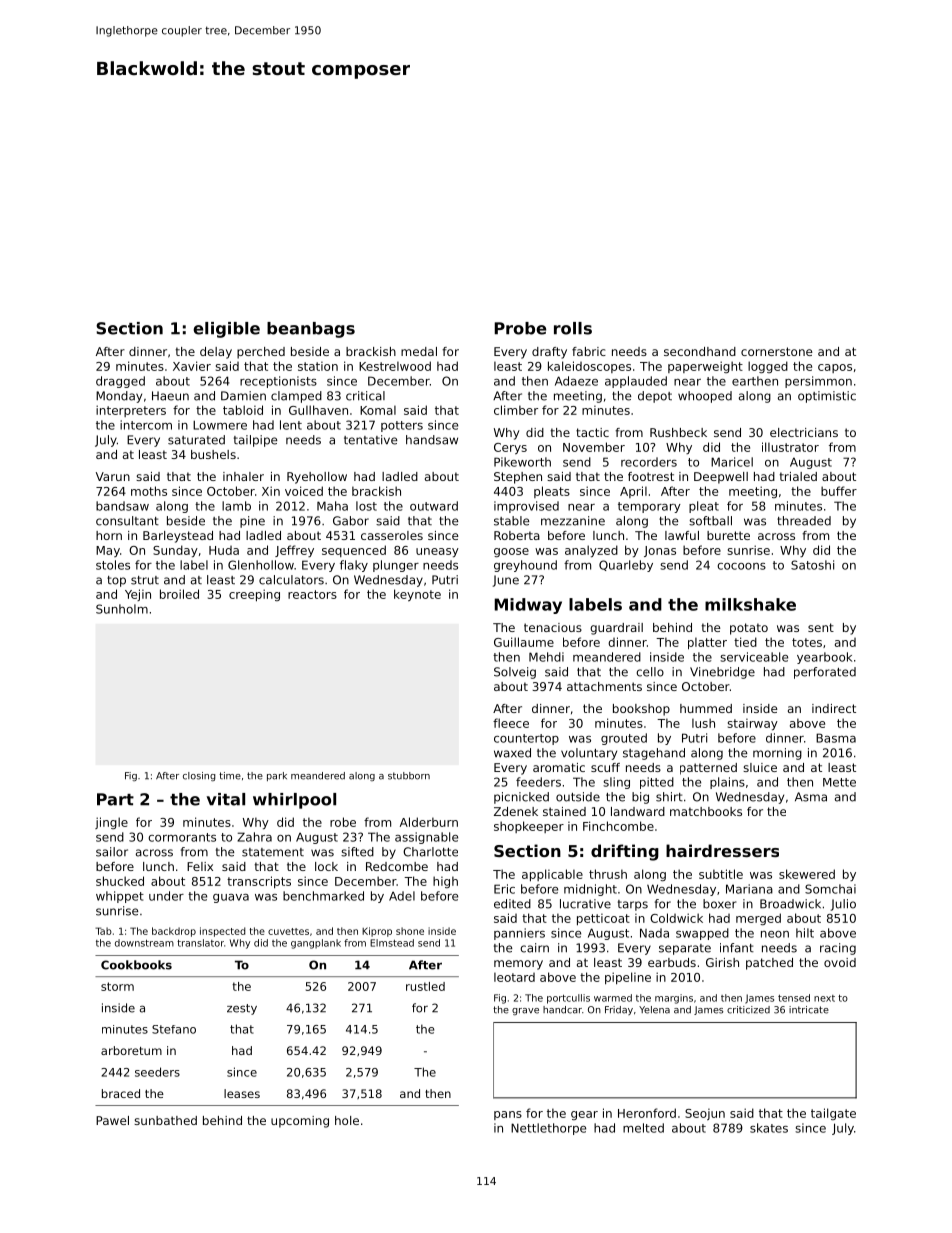 The width and height of the screenshot is (952, 1233). Describe the element at coordinates (226, 799) in the screenshot. I see `vital` at that location.
